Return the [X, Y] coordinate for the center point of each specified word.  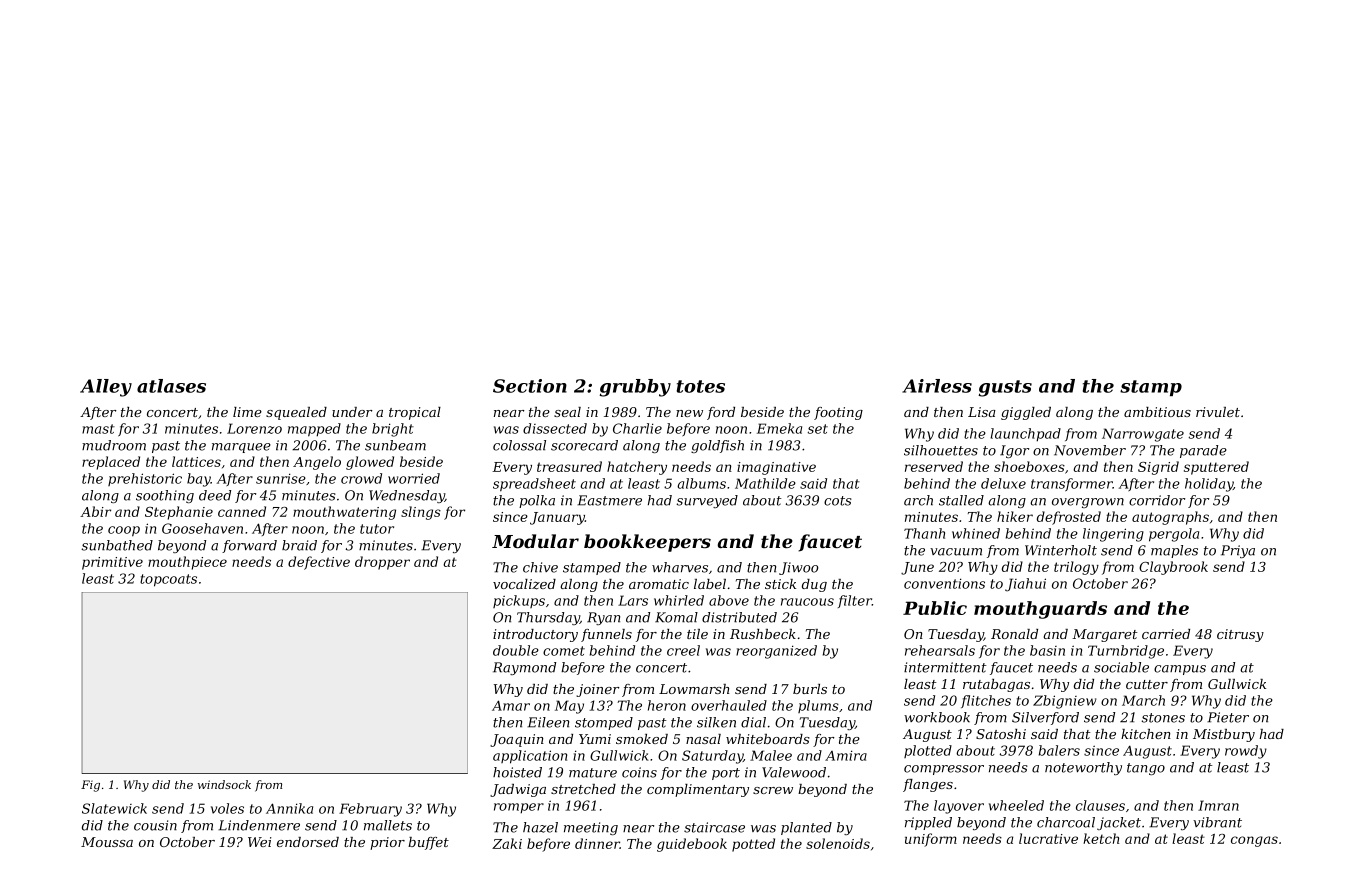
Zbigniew [1065, 702]
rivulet [1218, 412]
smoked [642, 739]
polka [537, 501]
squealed [296, 413]
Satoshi [1001, 734]
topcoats [168, 580]
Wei [260, 842]
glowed [370, 463]
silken [716, 722]
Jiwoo [798, 568]
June [917, 568]
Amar [511, 705]
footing [838, 413]
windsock [224, 784]
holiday [1209, 485]
